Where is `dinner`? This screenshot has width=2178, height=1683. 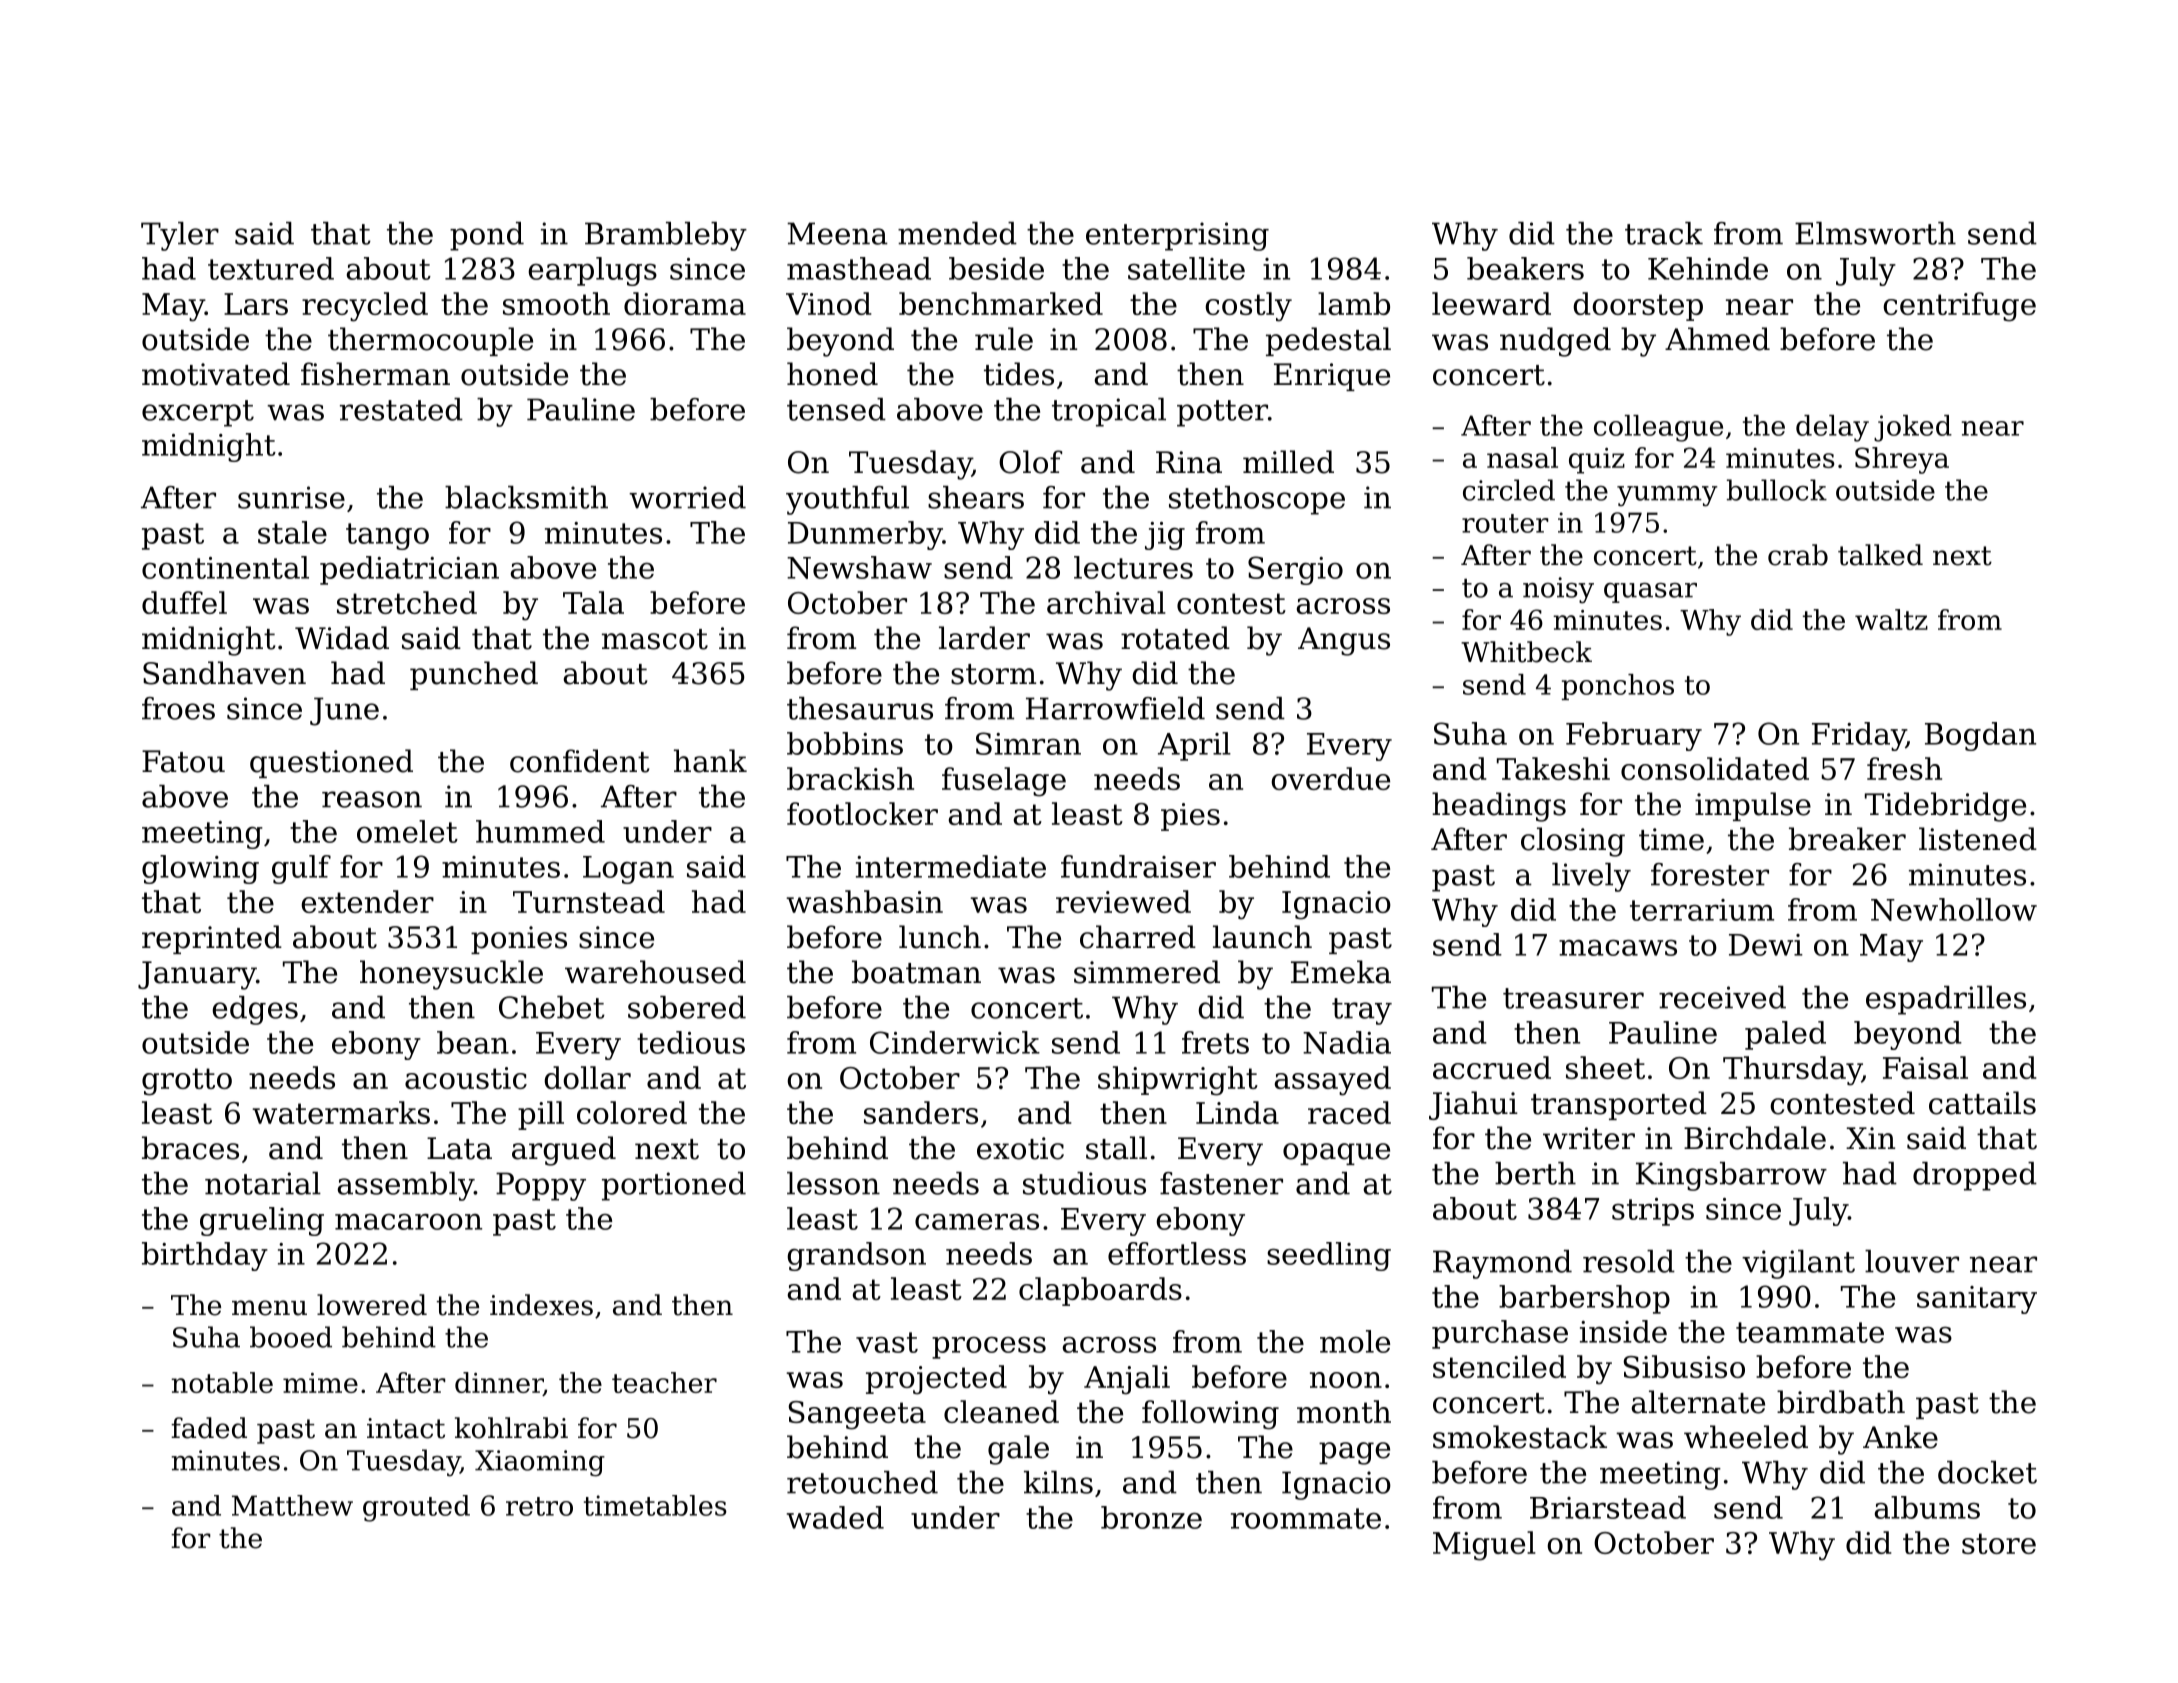
dinner is located at coordinates (499, 1384).
